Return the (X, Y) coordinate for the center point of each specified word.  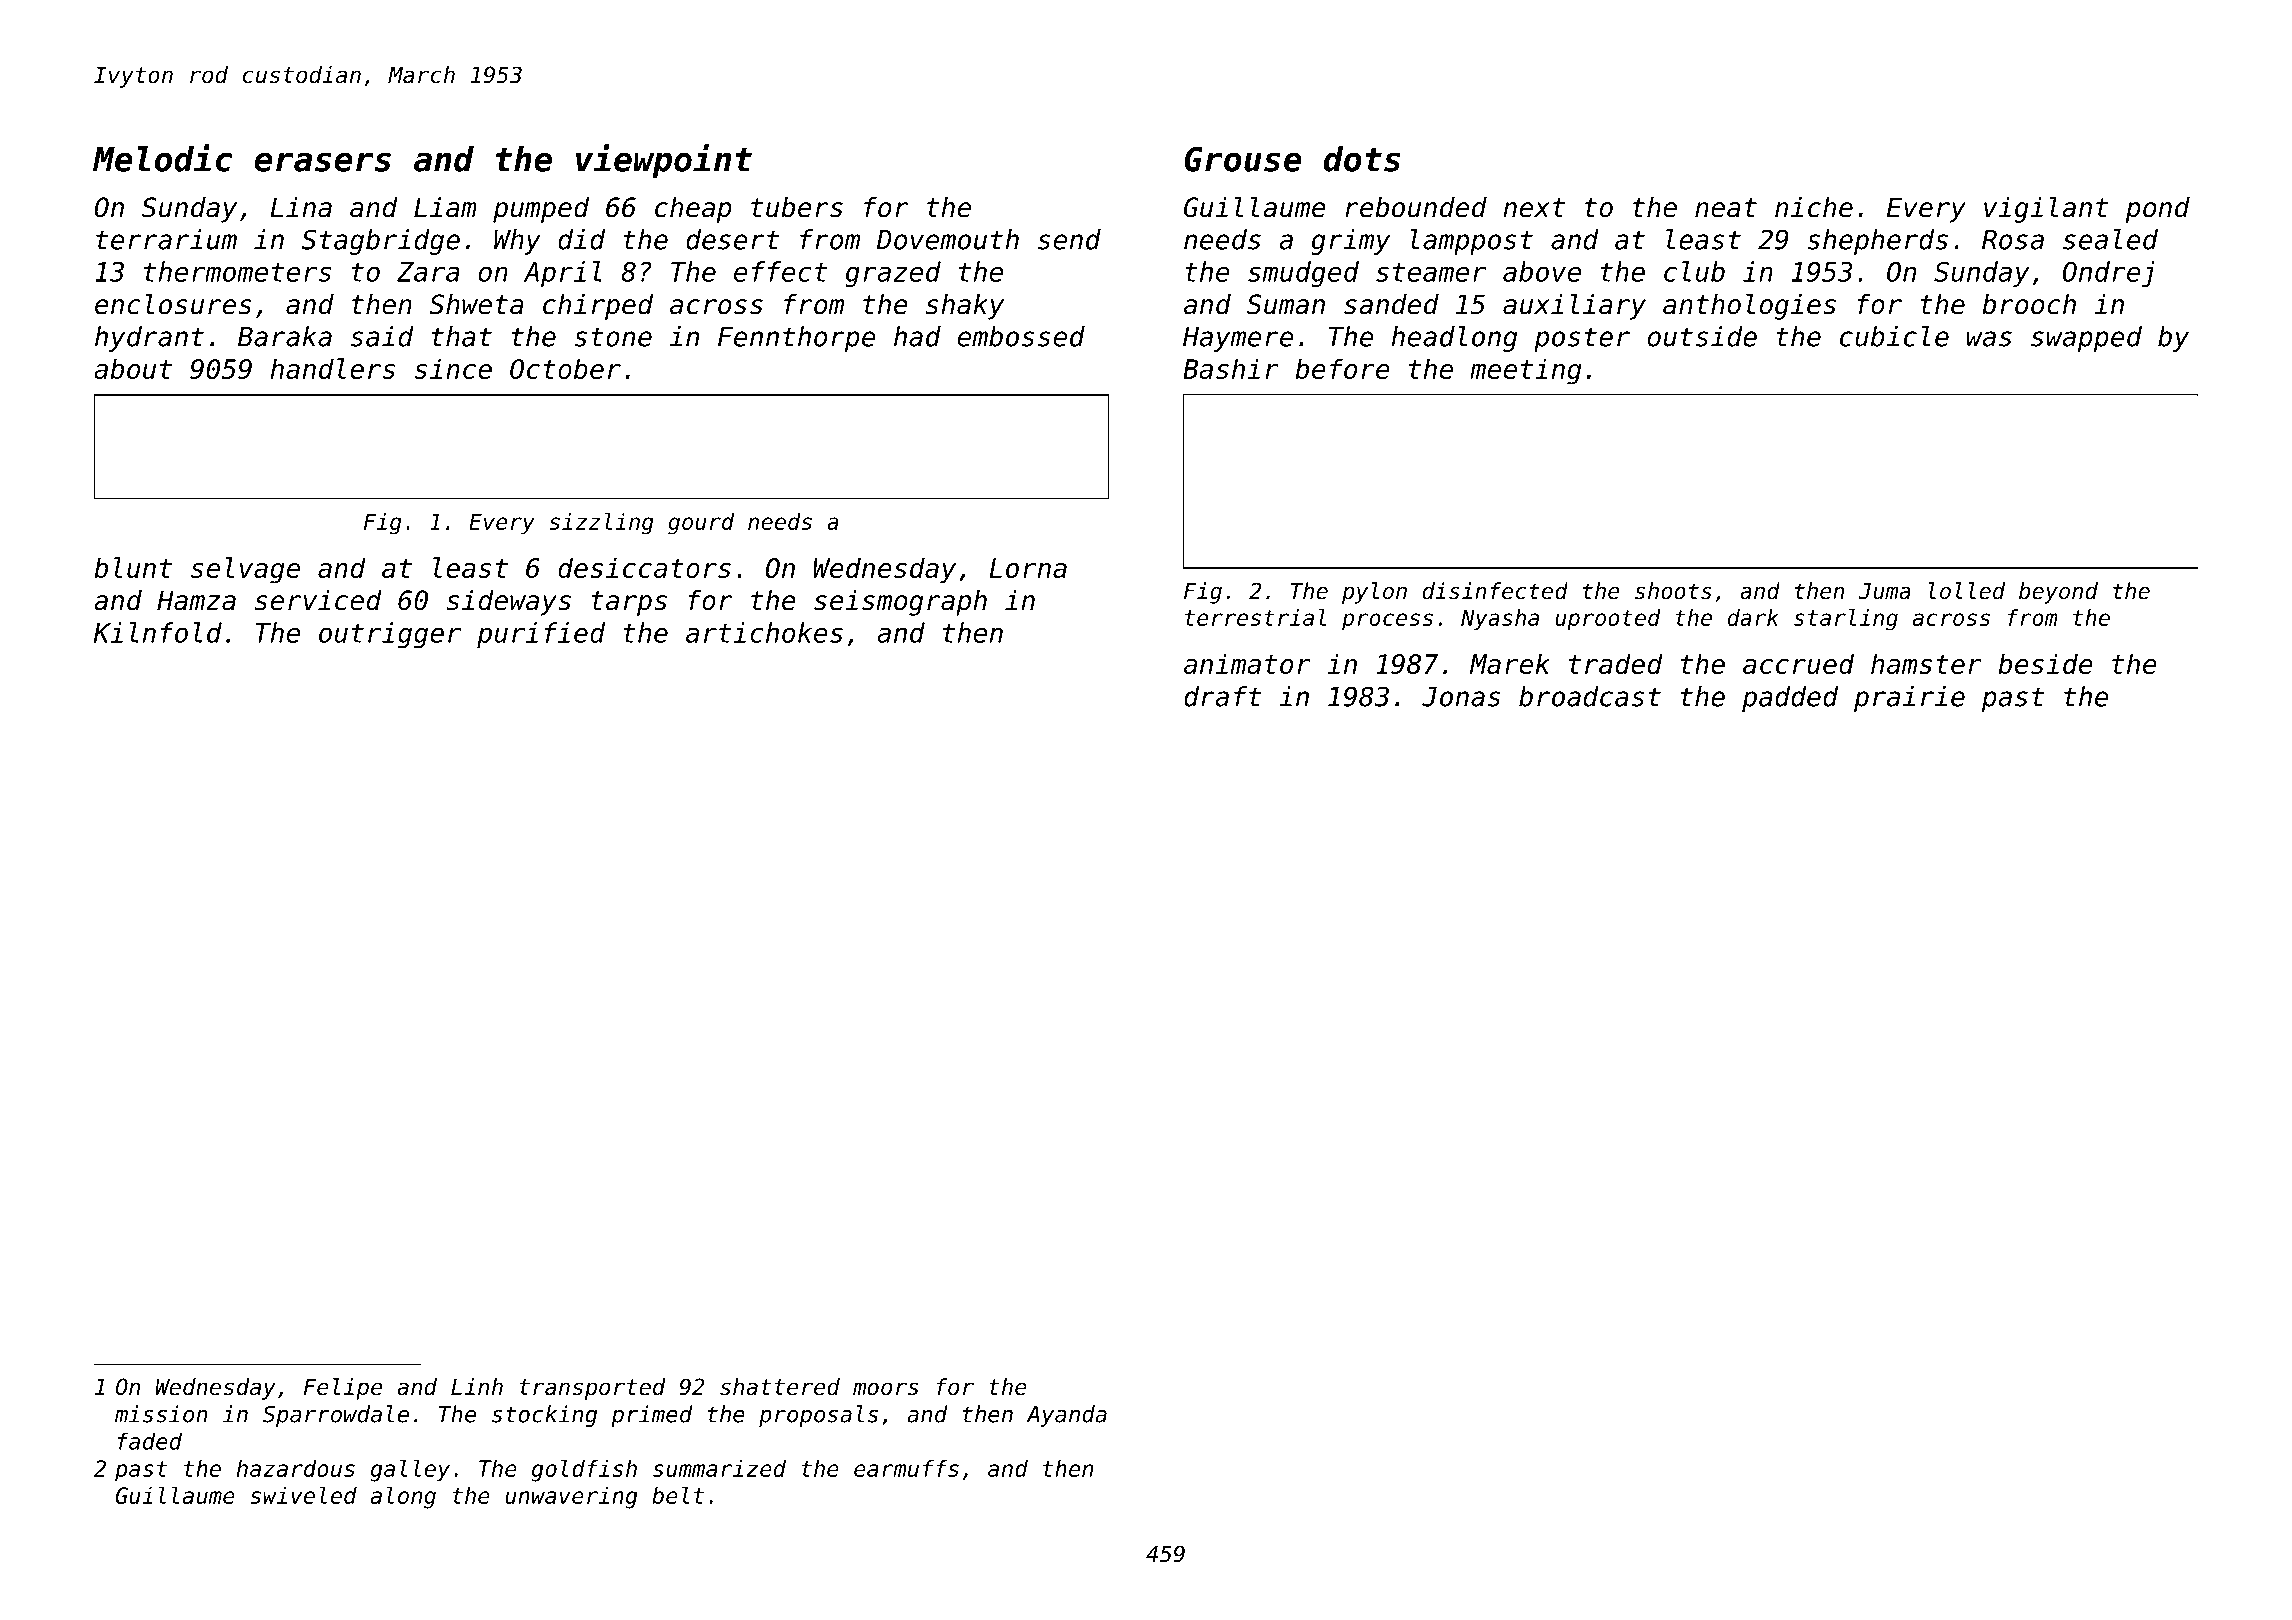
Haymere (1238, 339)
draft (1222, 696)
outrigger (390, 635)
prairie (1909, 699)
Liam (445, 207)
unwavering (571, 1498)
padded (1790, 699)
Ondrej (2109, 274)
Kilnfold (158, 632)
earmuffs (906, 1468)
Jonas (1461, 697)
